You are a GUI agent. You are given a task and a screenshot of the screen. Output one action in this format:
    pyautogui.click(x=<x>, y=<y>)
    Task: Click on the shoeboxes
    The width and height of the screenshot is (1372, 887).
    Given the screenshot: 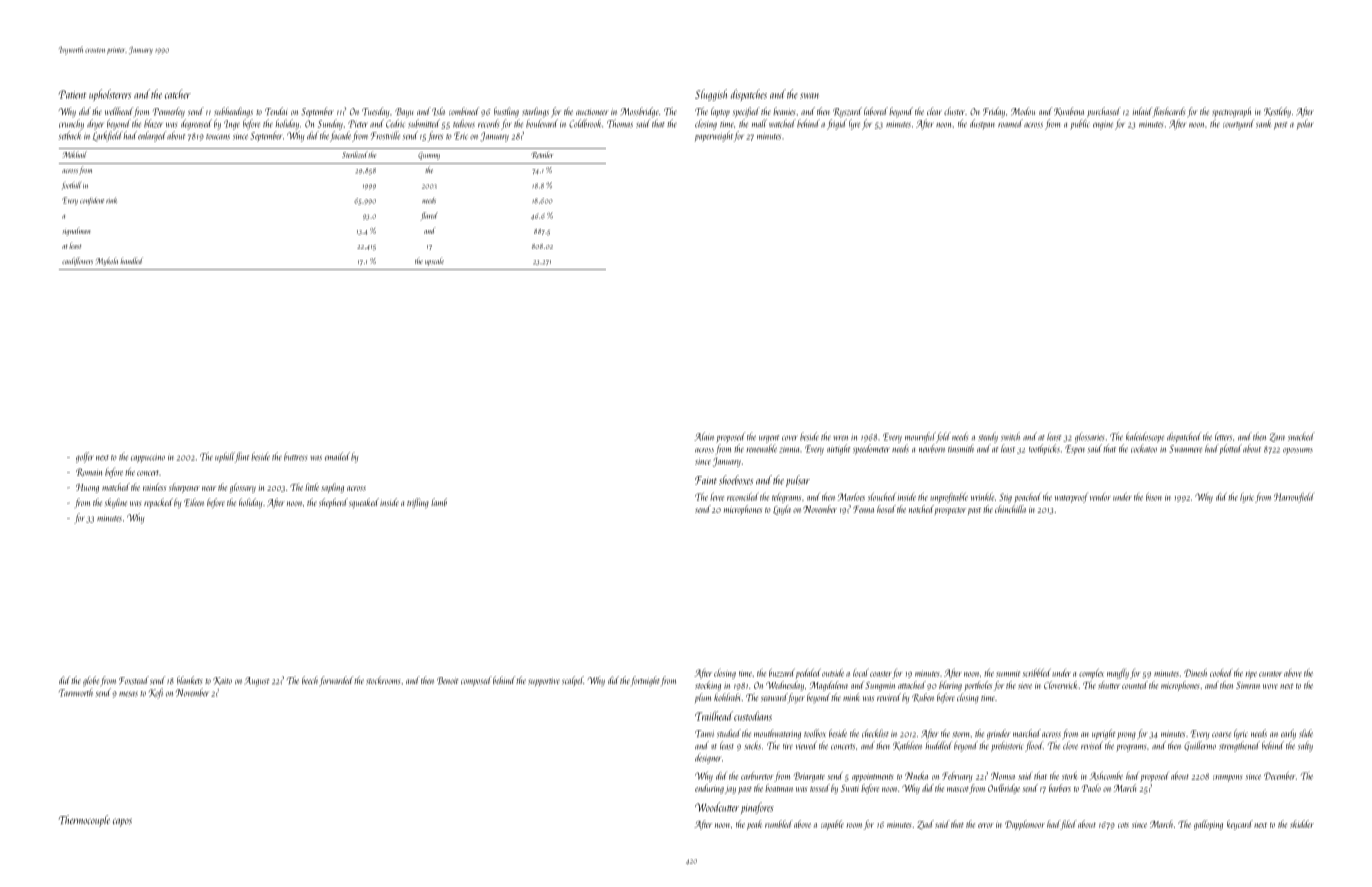 What is the action you would take?
    pyautogui.click(x=736, y=480)
